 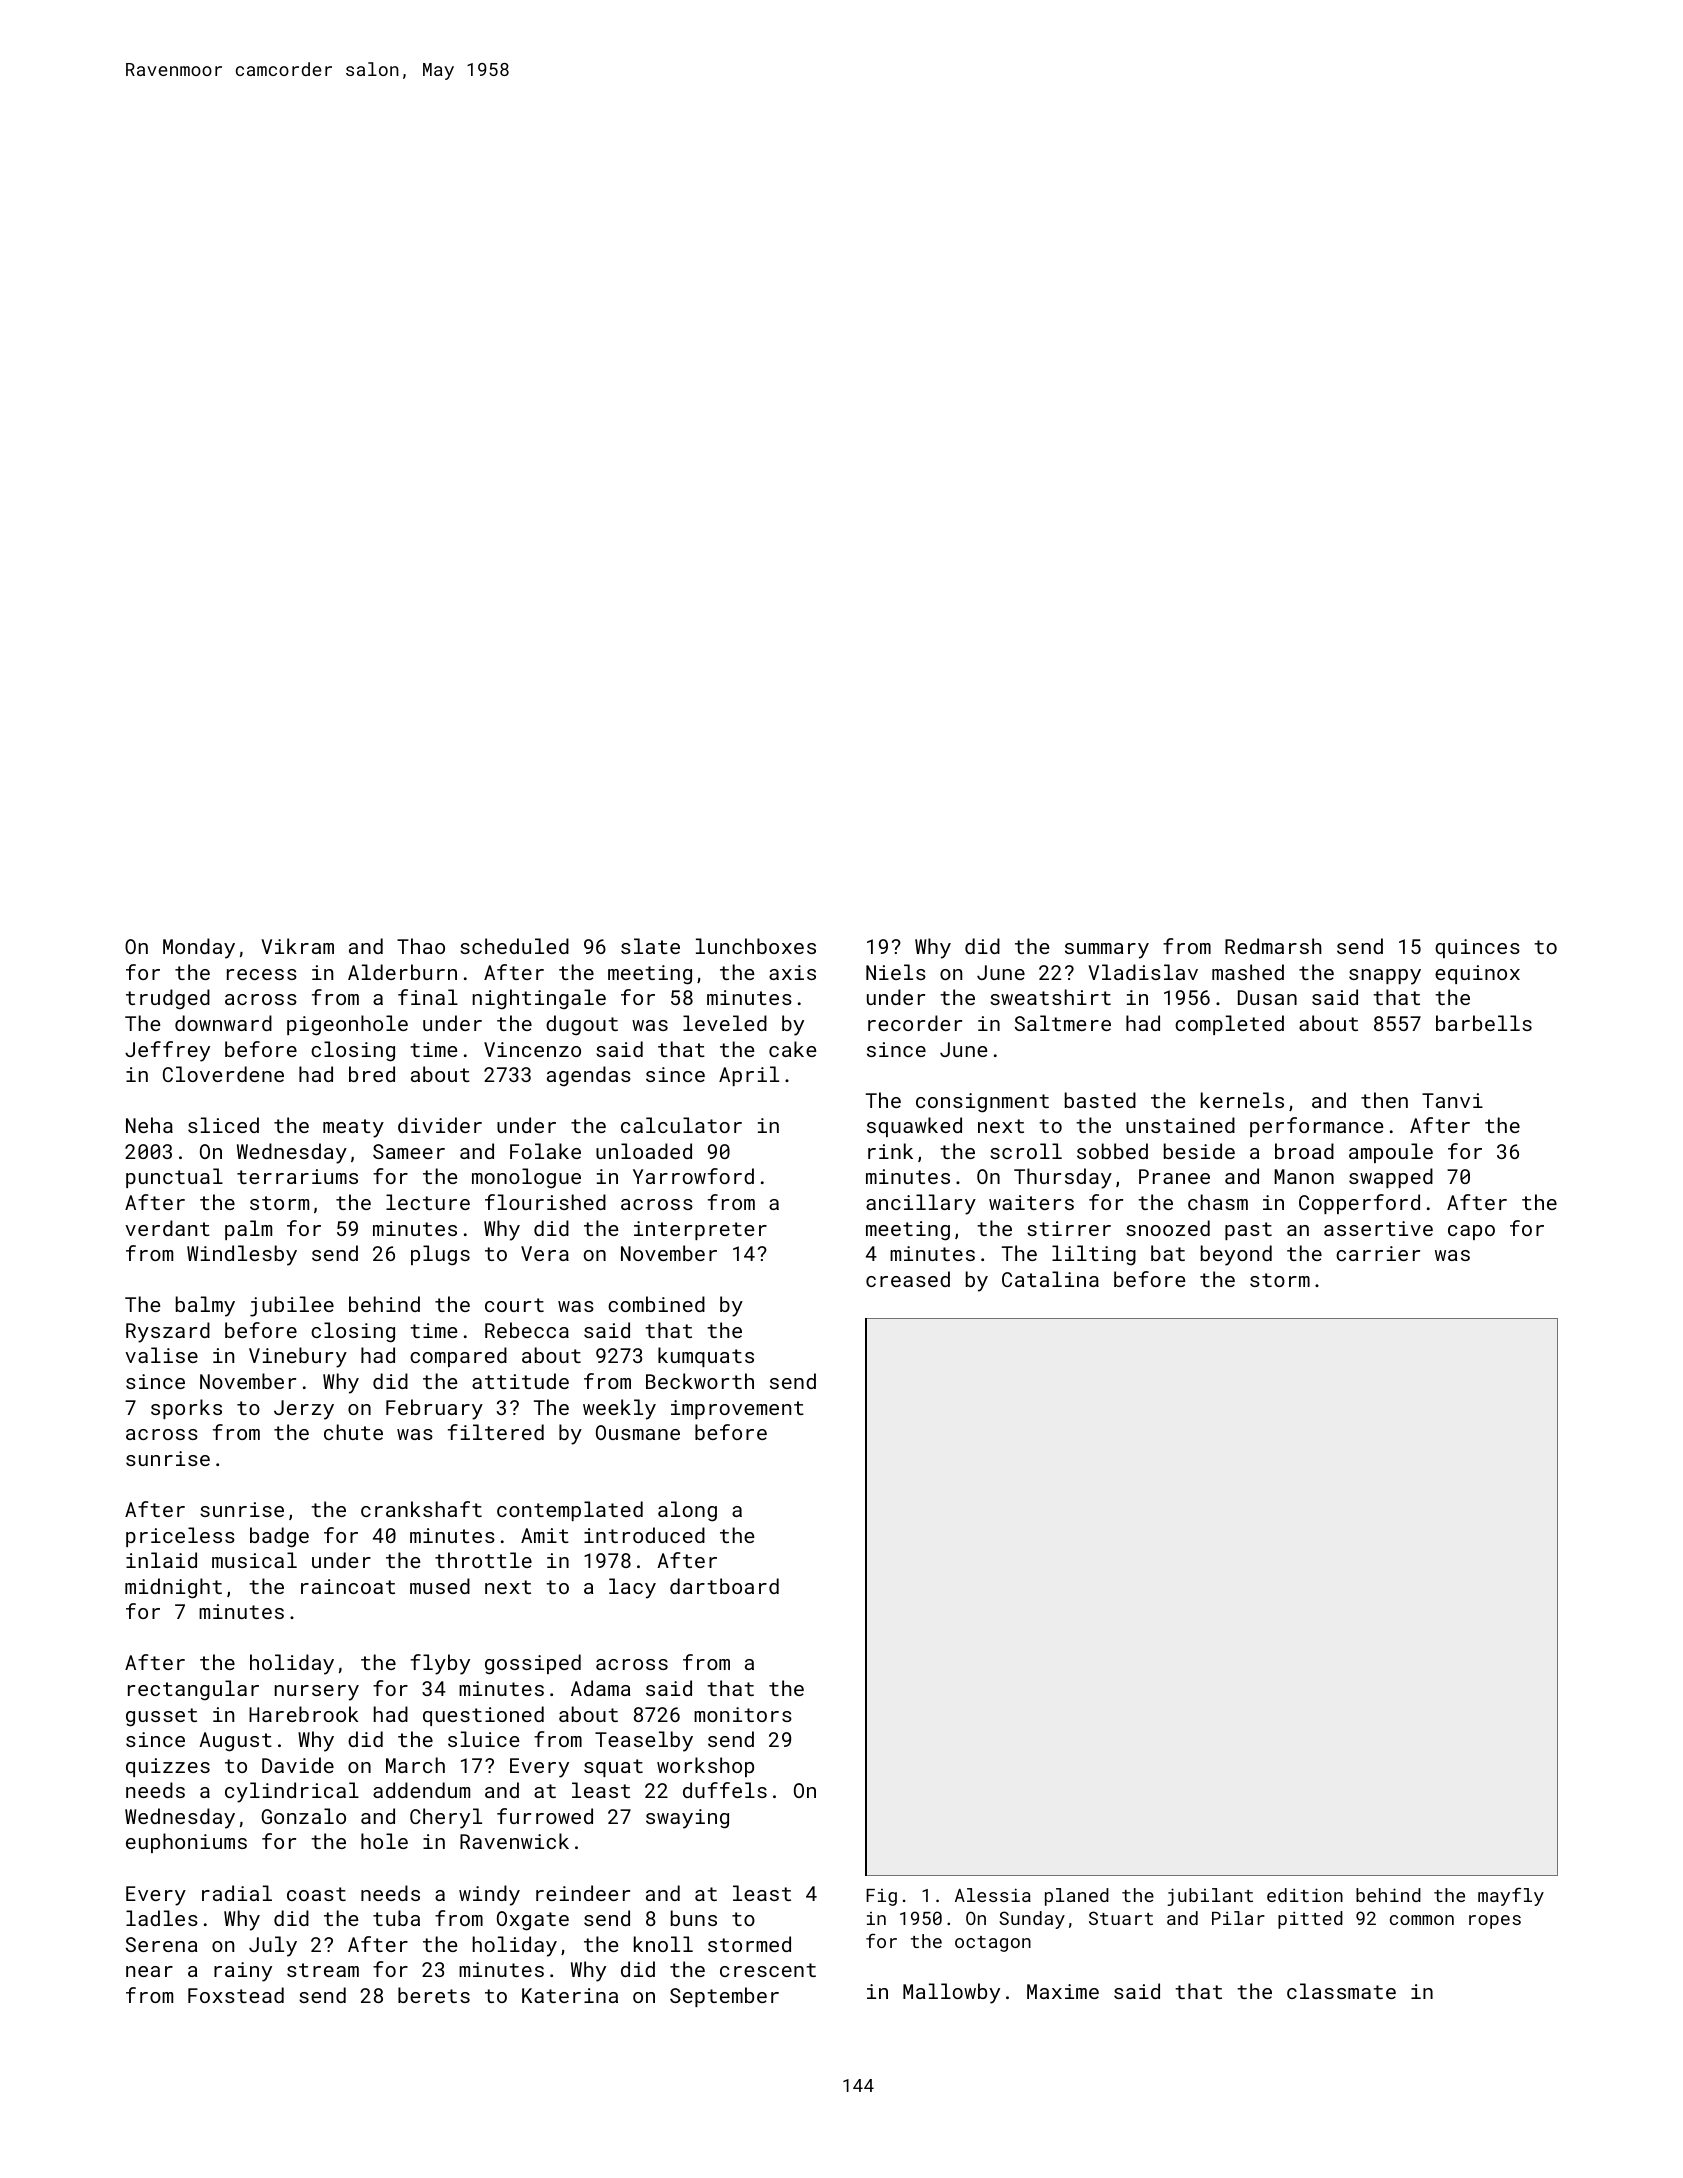 I want to click on Foxstead, so click(x=236, y=1995).
